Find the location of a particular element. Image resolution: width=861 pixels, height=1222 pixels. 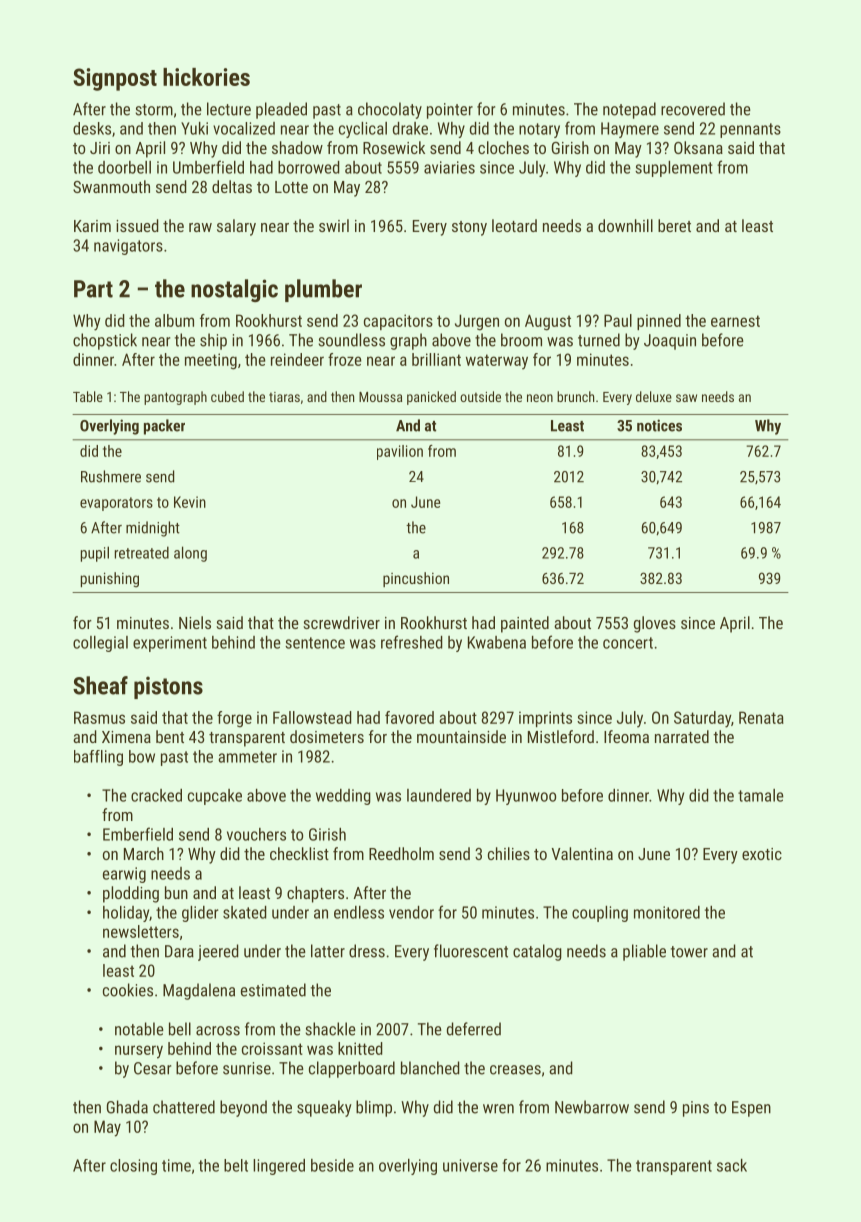

lingered is located at coordinates (279, 1167).
